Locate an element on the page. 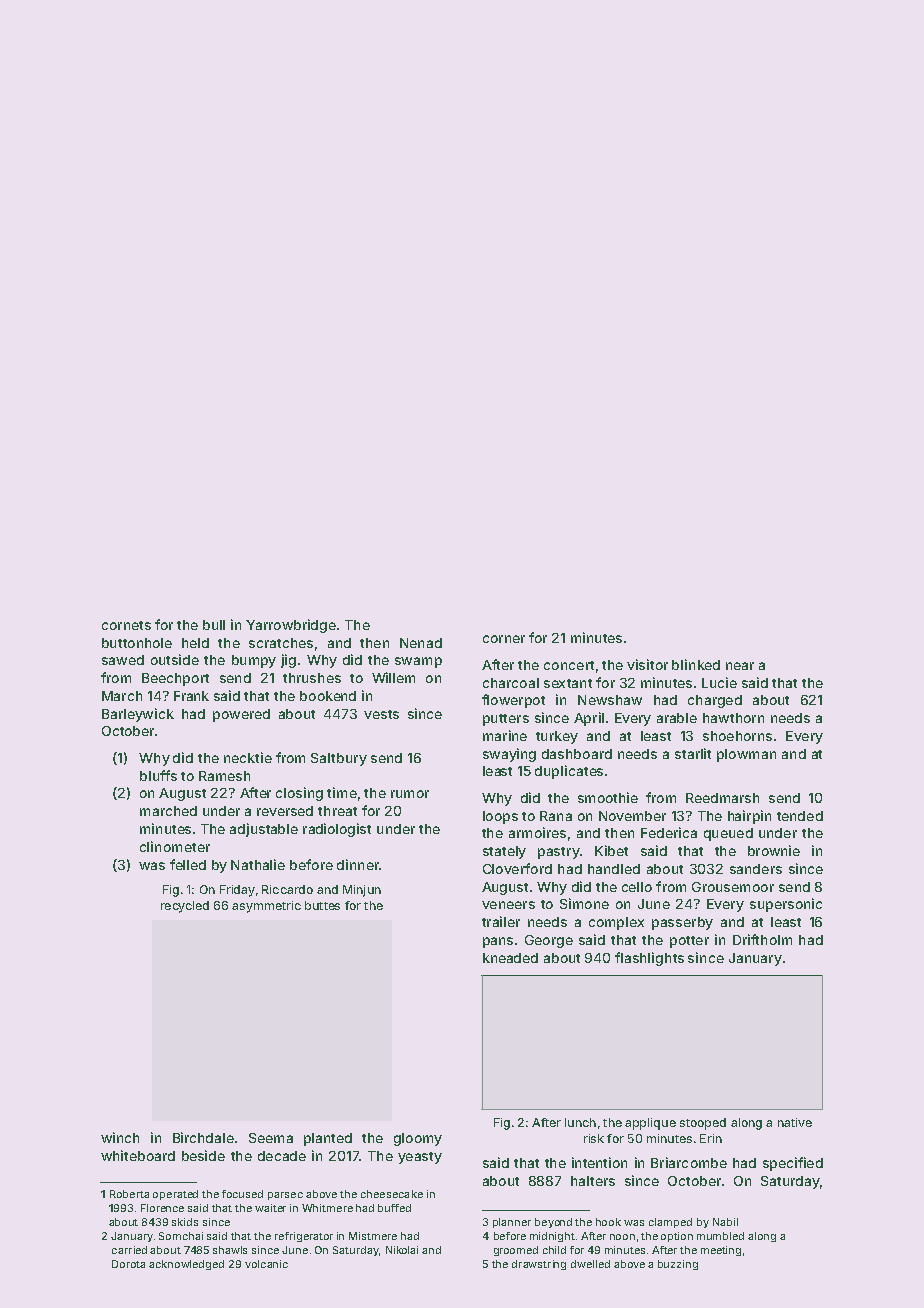 This document has width=924, height=1308. Seema is located at coordinates (271, 1138).
